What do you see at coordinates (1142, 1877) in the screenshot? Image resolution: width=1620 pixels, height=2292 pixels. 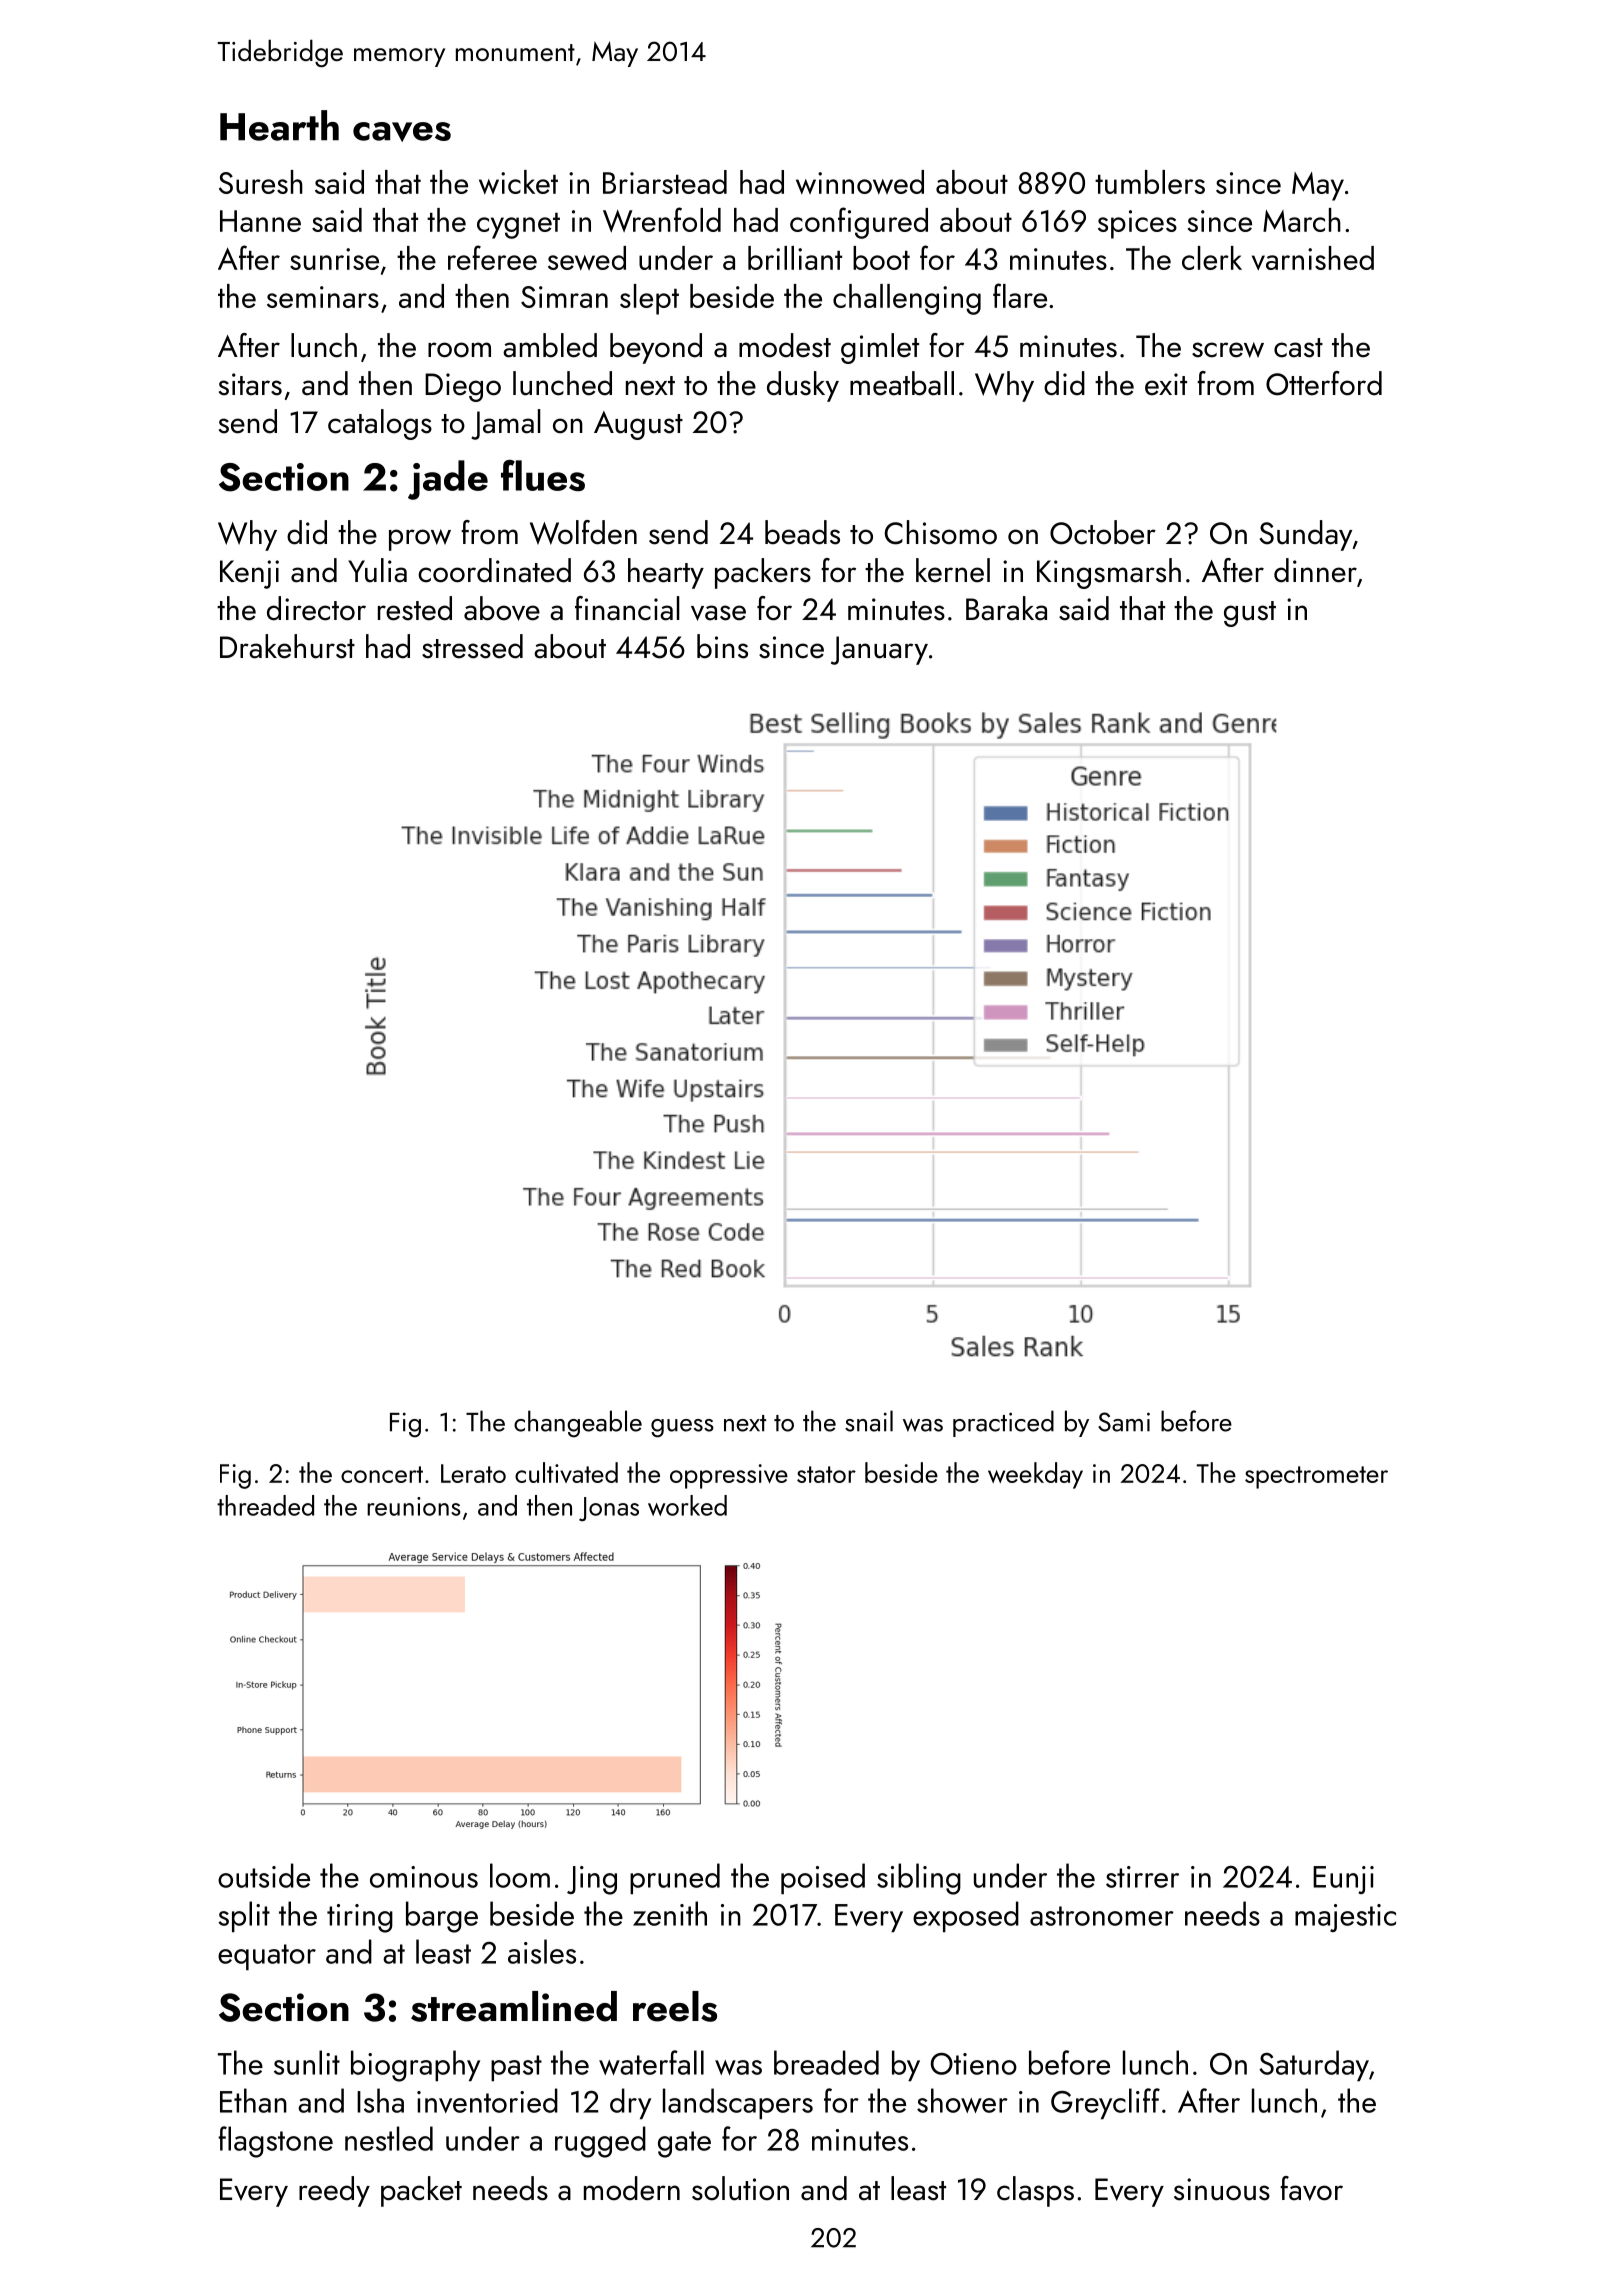 I see `stirrer` at bounding box center [1142, 1877].
